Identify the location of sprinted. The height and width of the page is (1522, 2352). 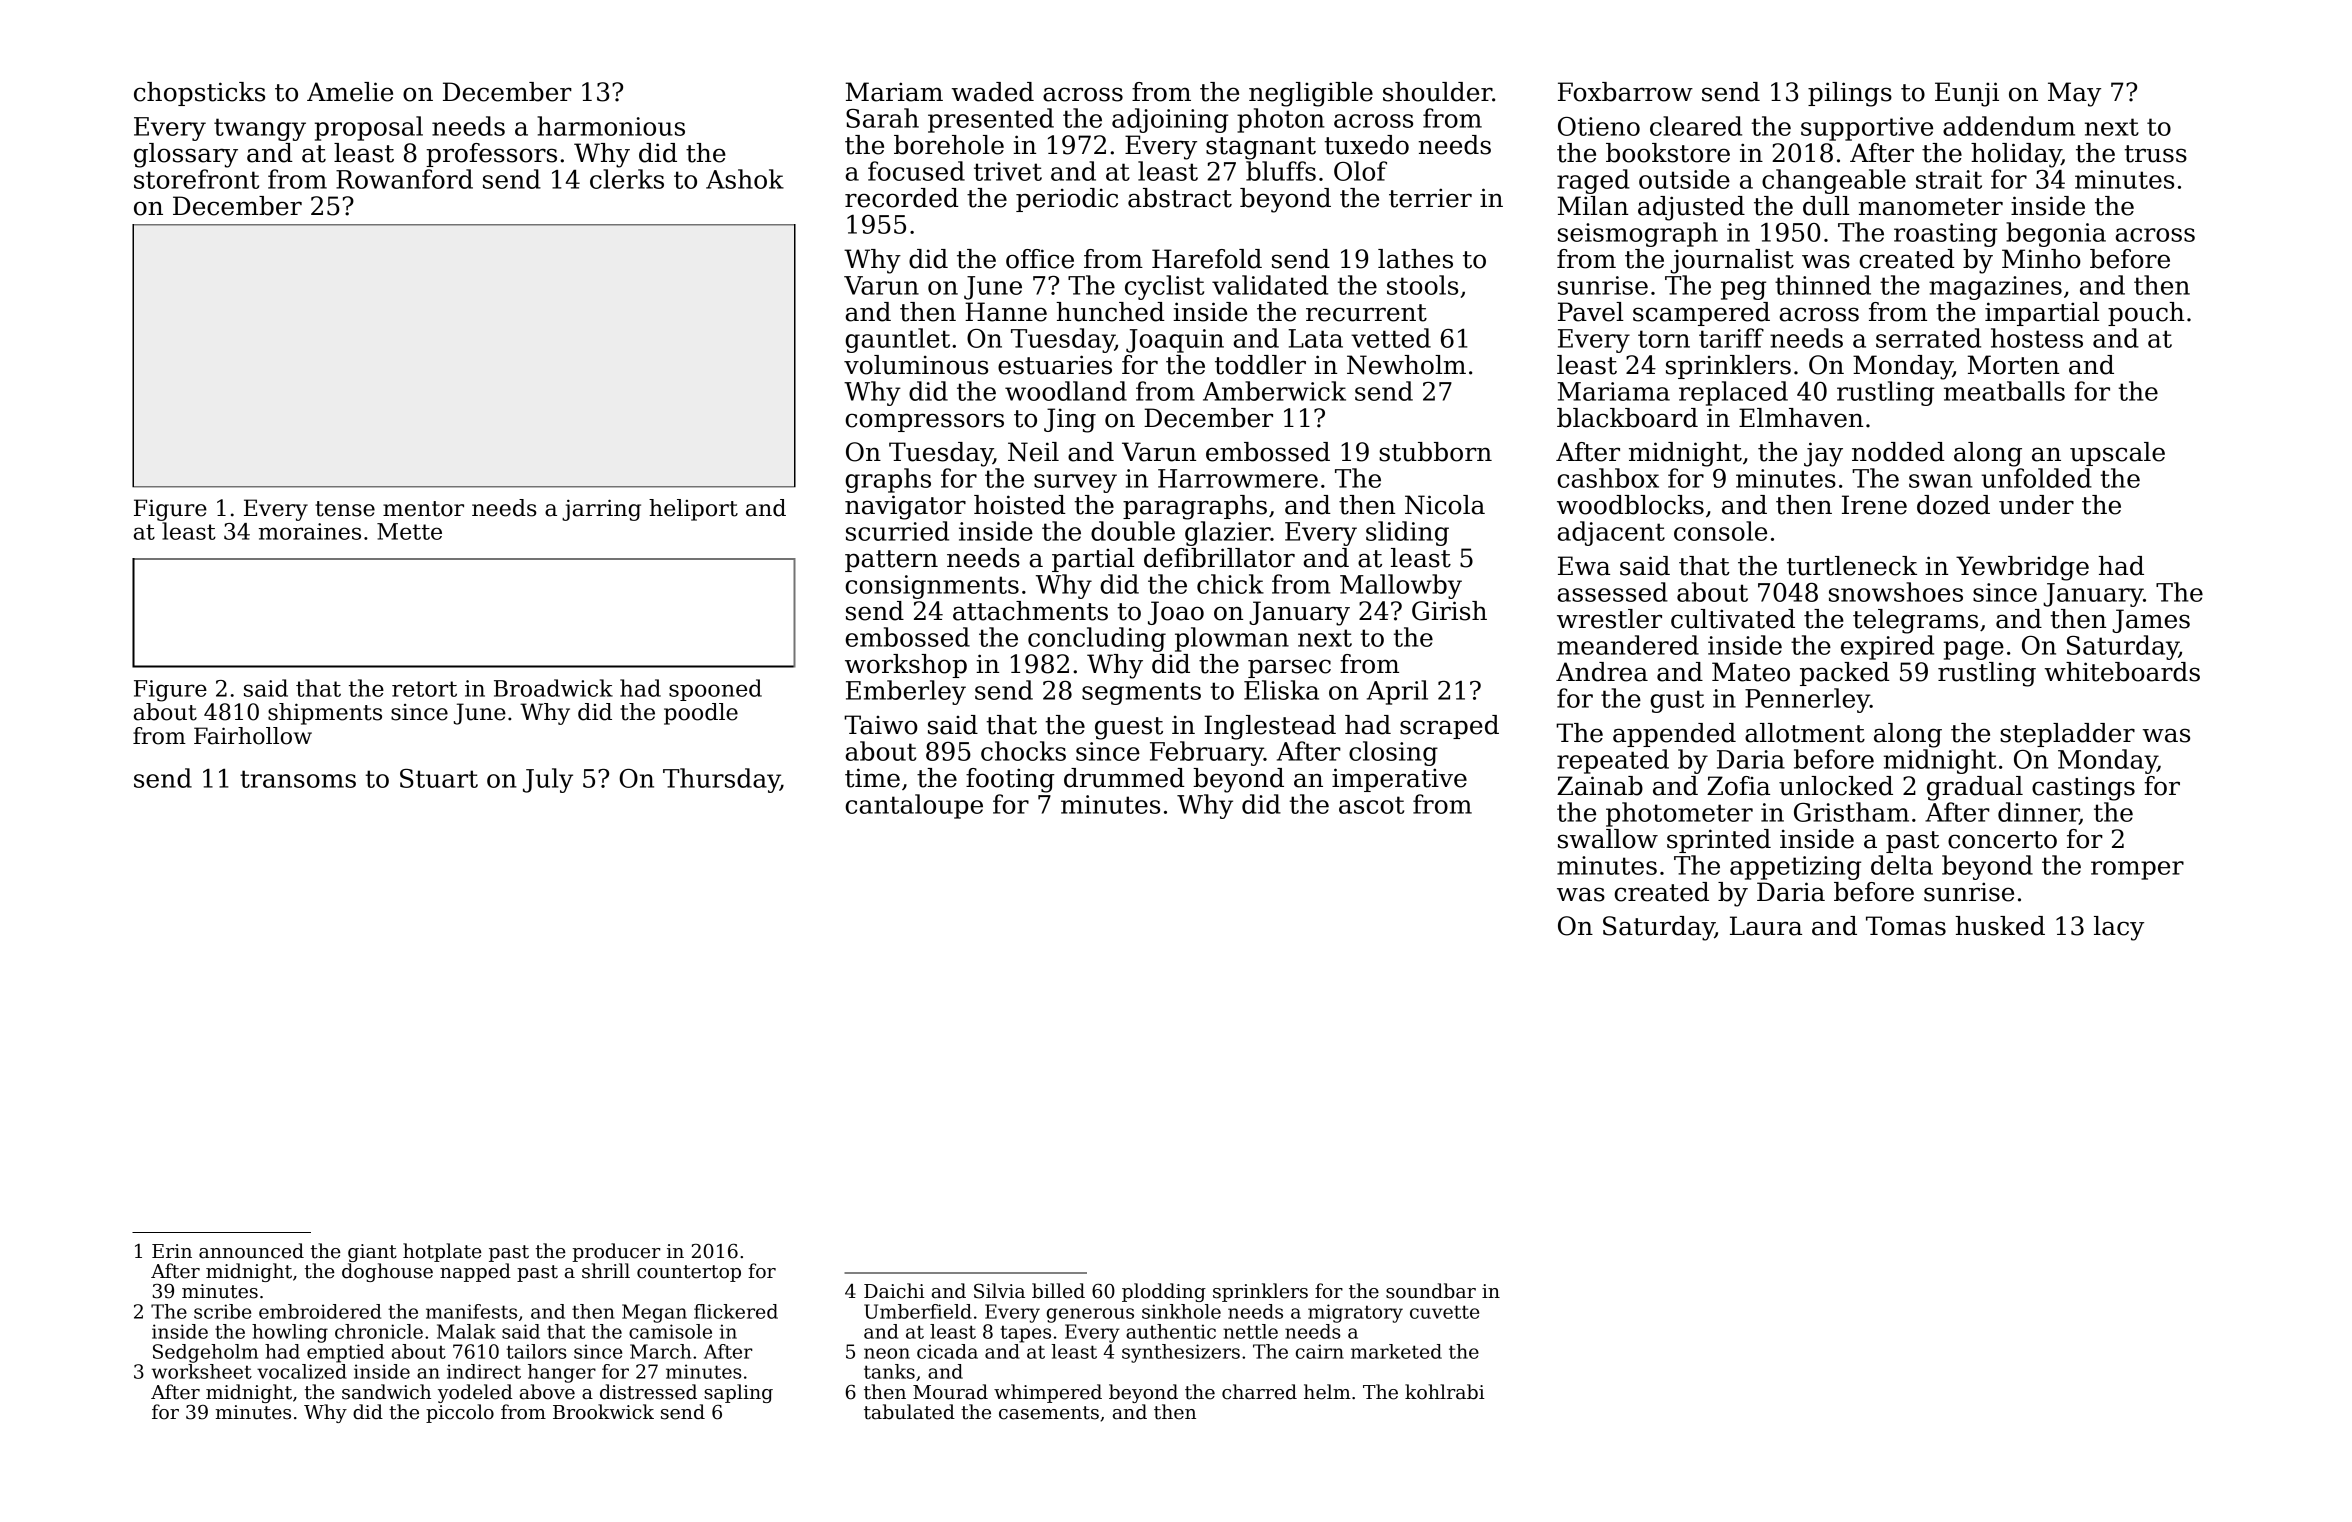
(1719, 841).
